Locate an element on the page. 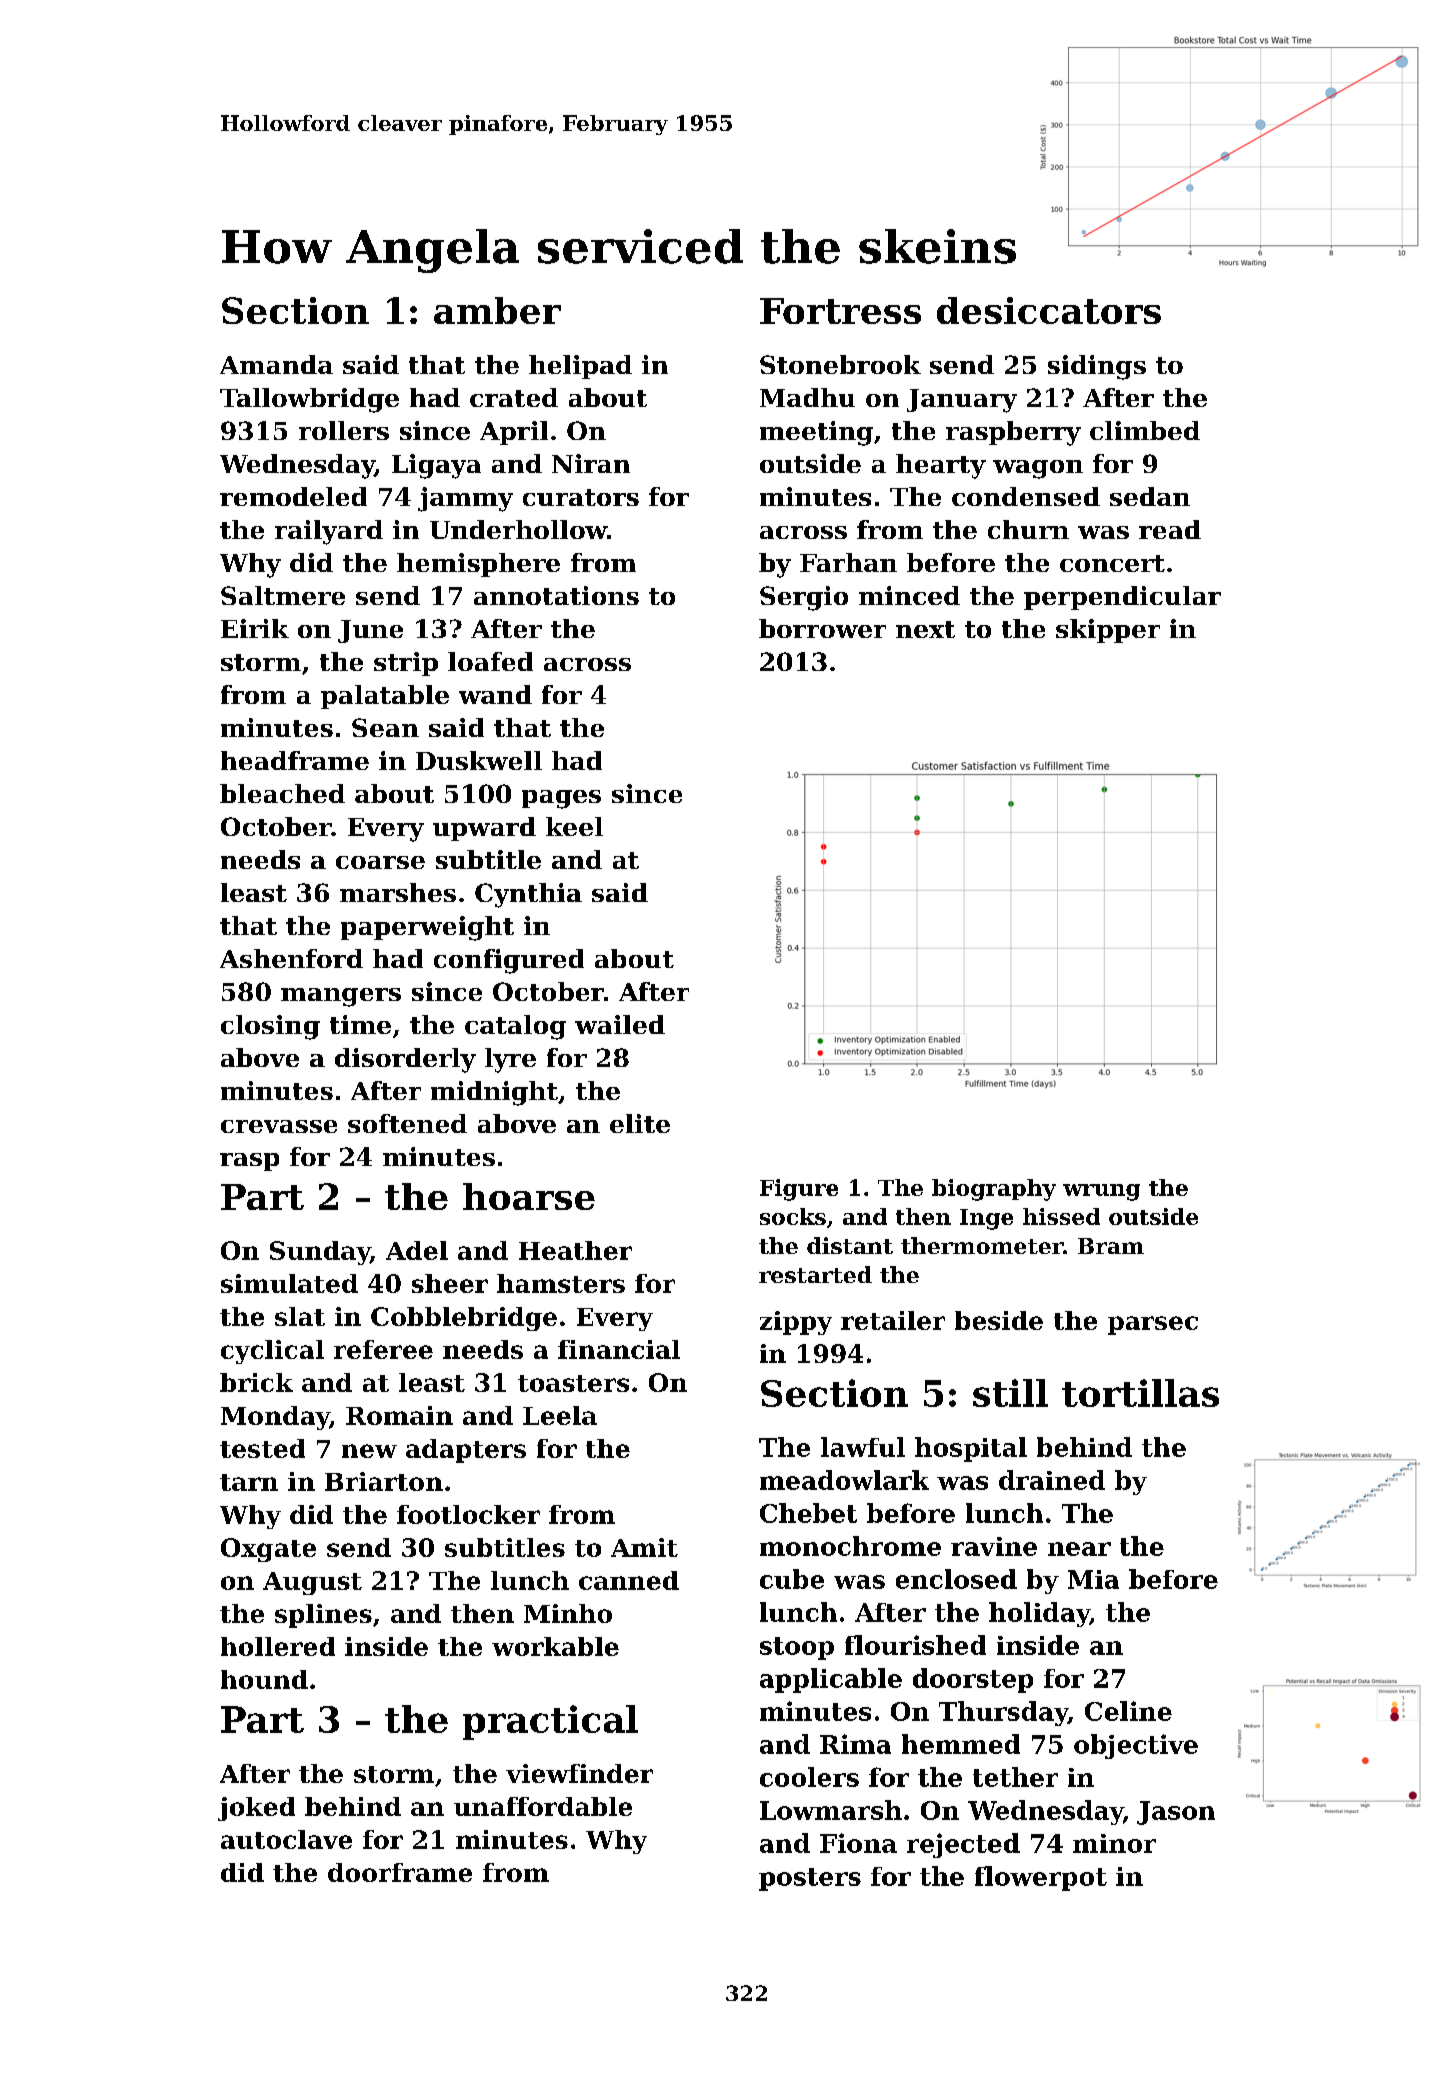 This page has width=1450, height=2100. helipad is located at coordinates (580, 367).
